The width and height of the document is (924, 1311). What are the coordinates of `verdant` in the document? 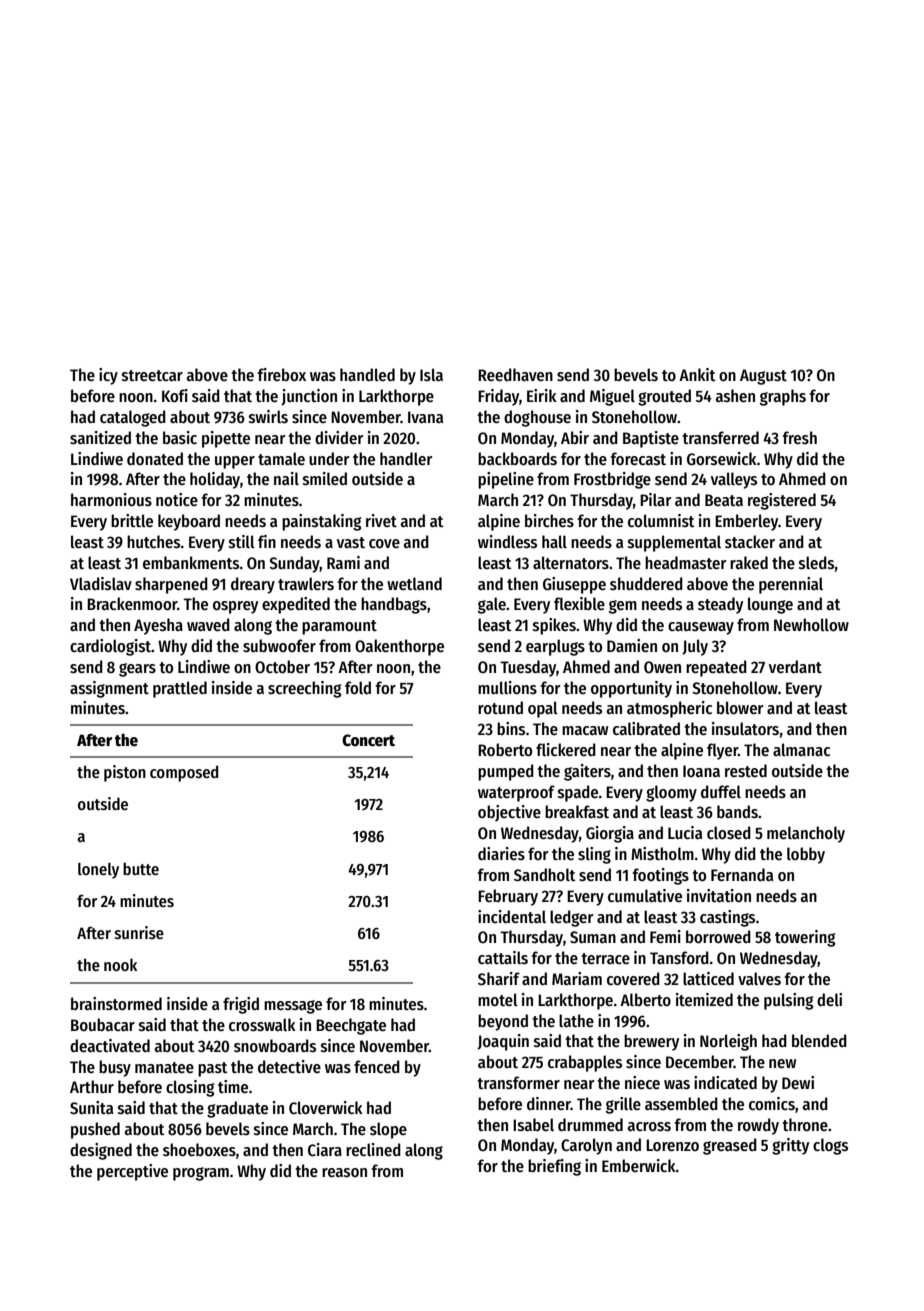 It's located at (795, 667).
